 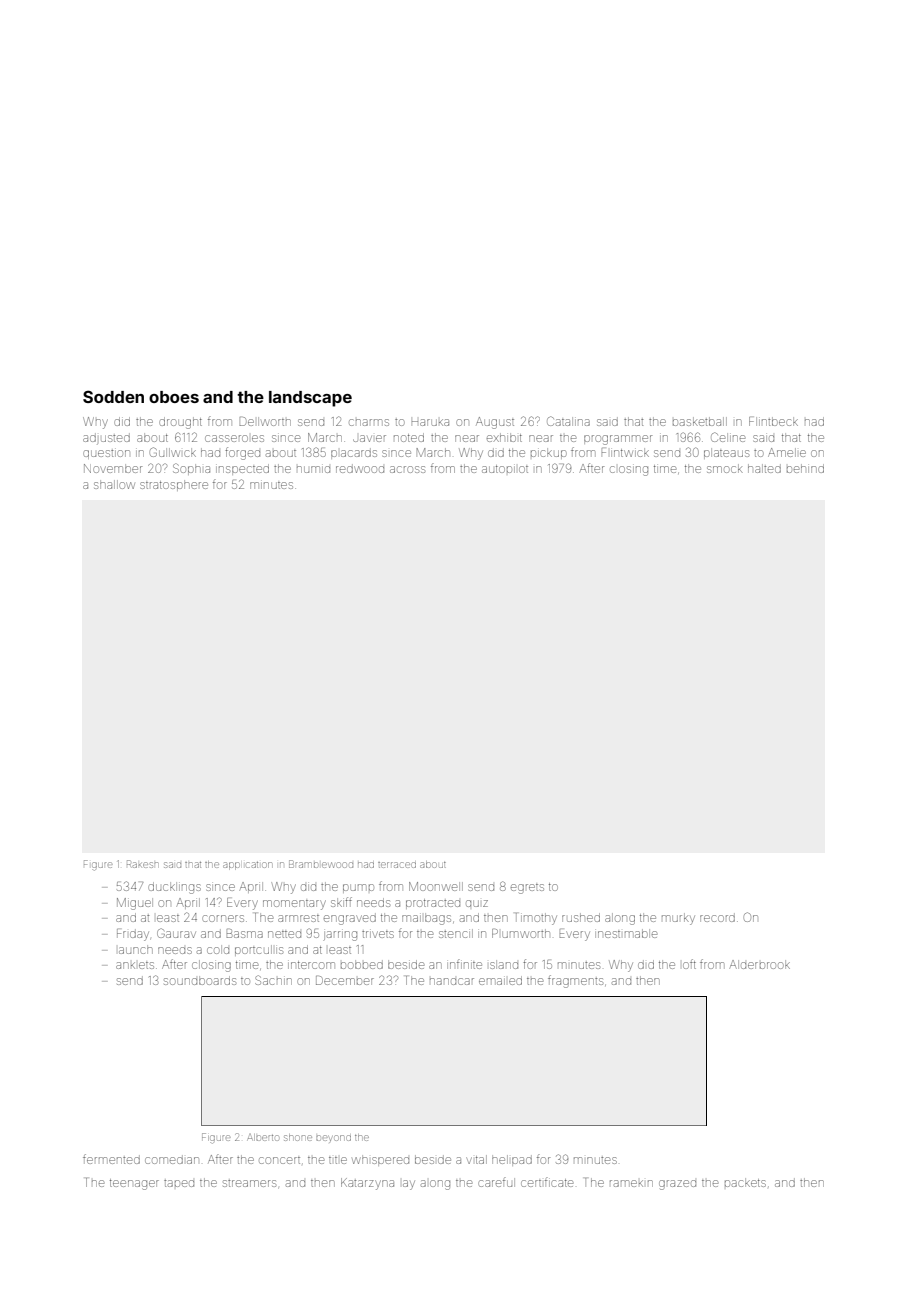 What do you see at coordinates (321, 864) in the screenshot?
I see `Bramblewood` at bounding box center [321, 864].
